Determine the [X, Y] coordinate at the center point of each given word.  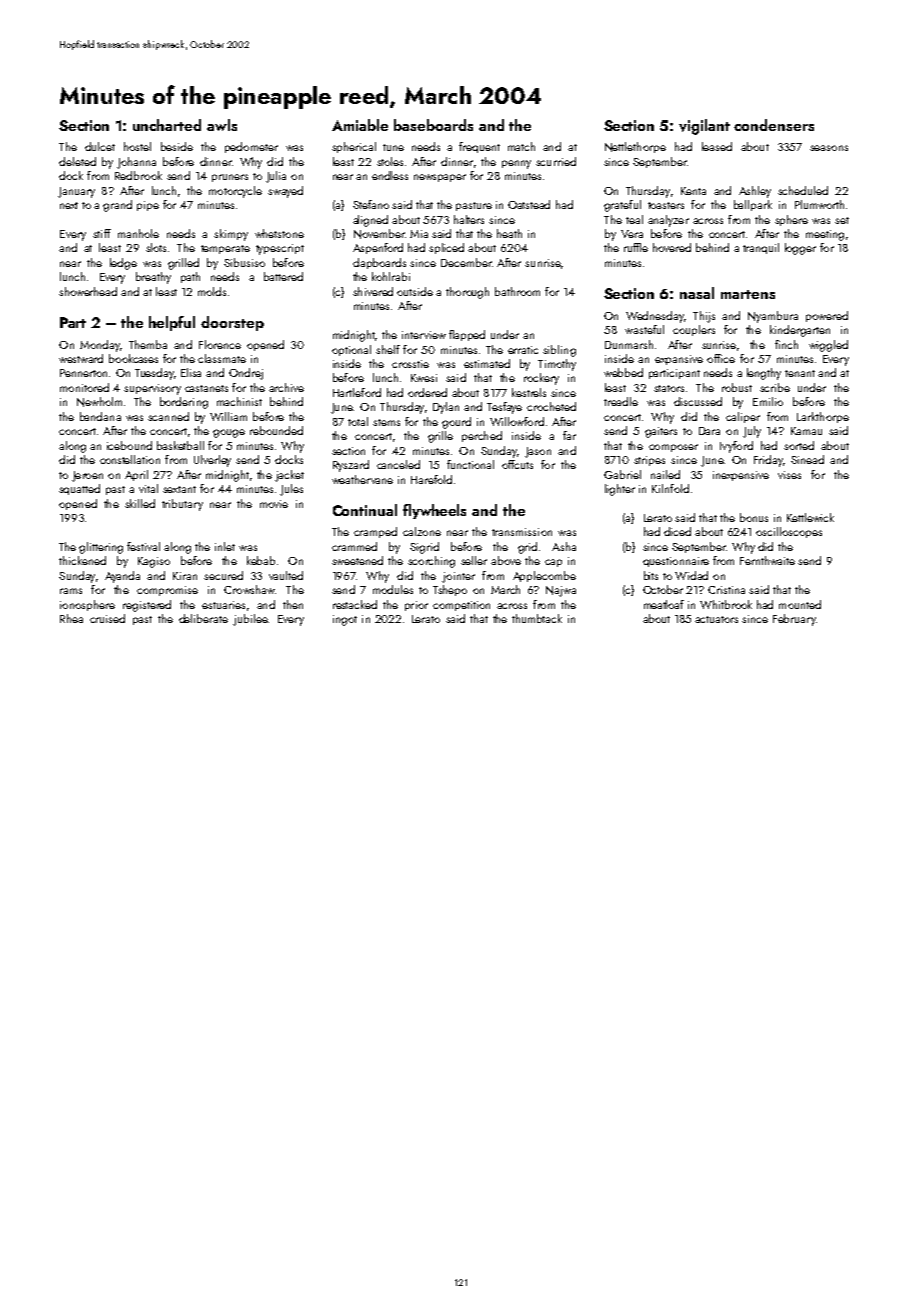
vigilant [704, 127]
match [521, 146]
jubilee [250, 620]
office [721, 358]
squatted [79, 489]
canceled [398, 464]
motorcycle [235, 192]
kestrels [529, 392]
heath [509, 233]
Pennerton [83, 373]
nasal [697, 293]
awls [222, 125]
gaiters [661, 432]
